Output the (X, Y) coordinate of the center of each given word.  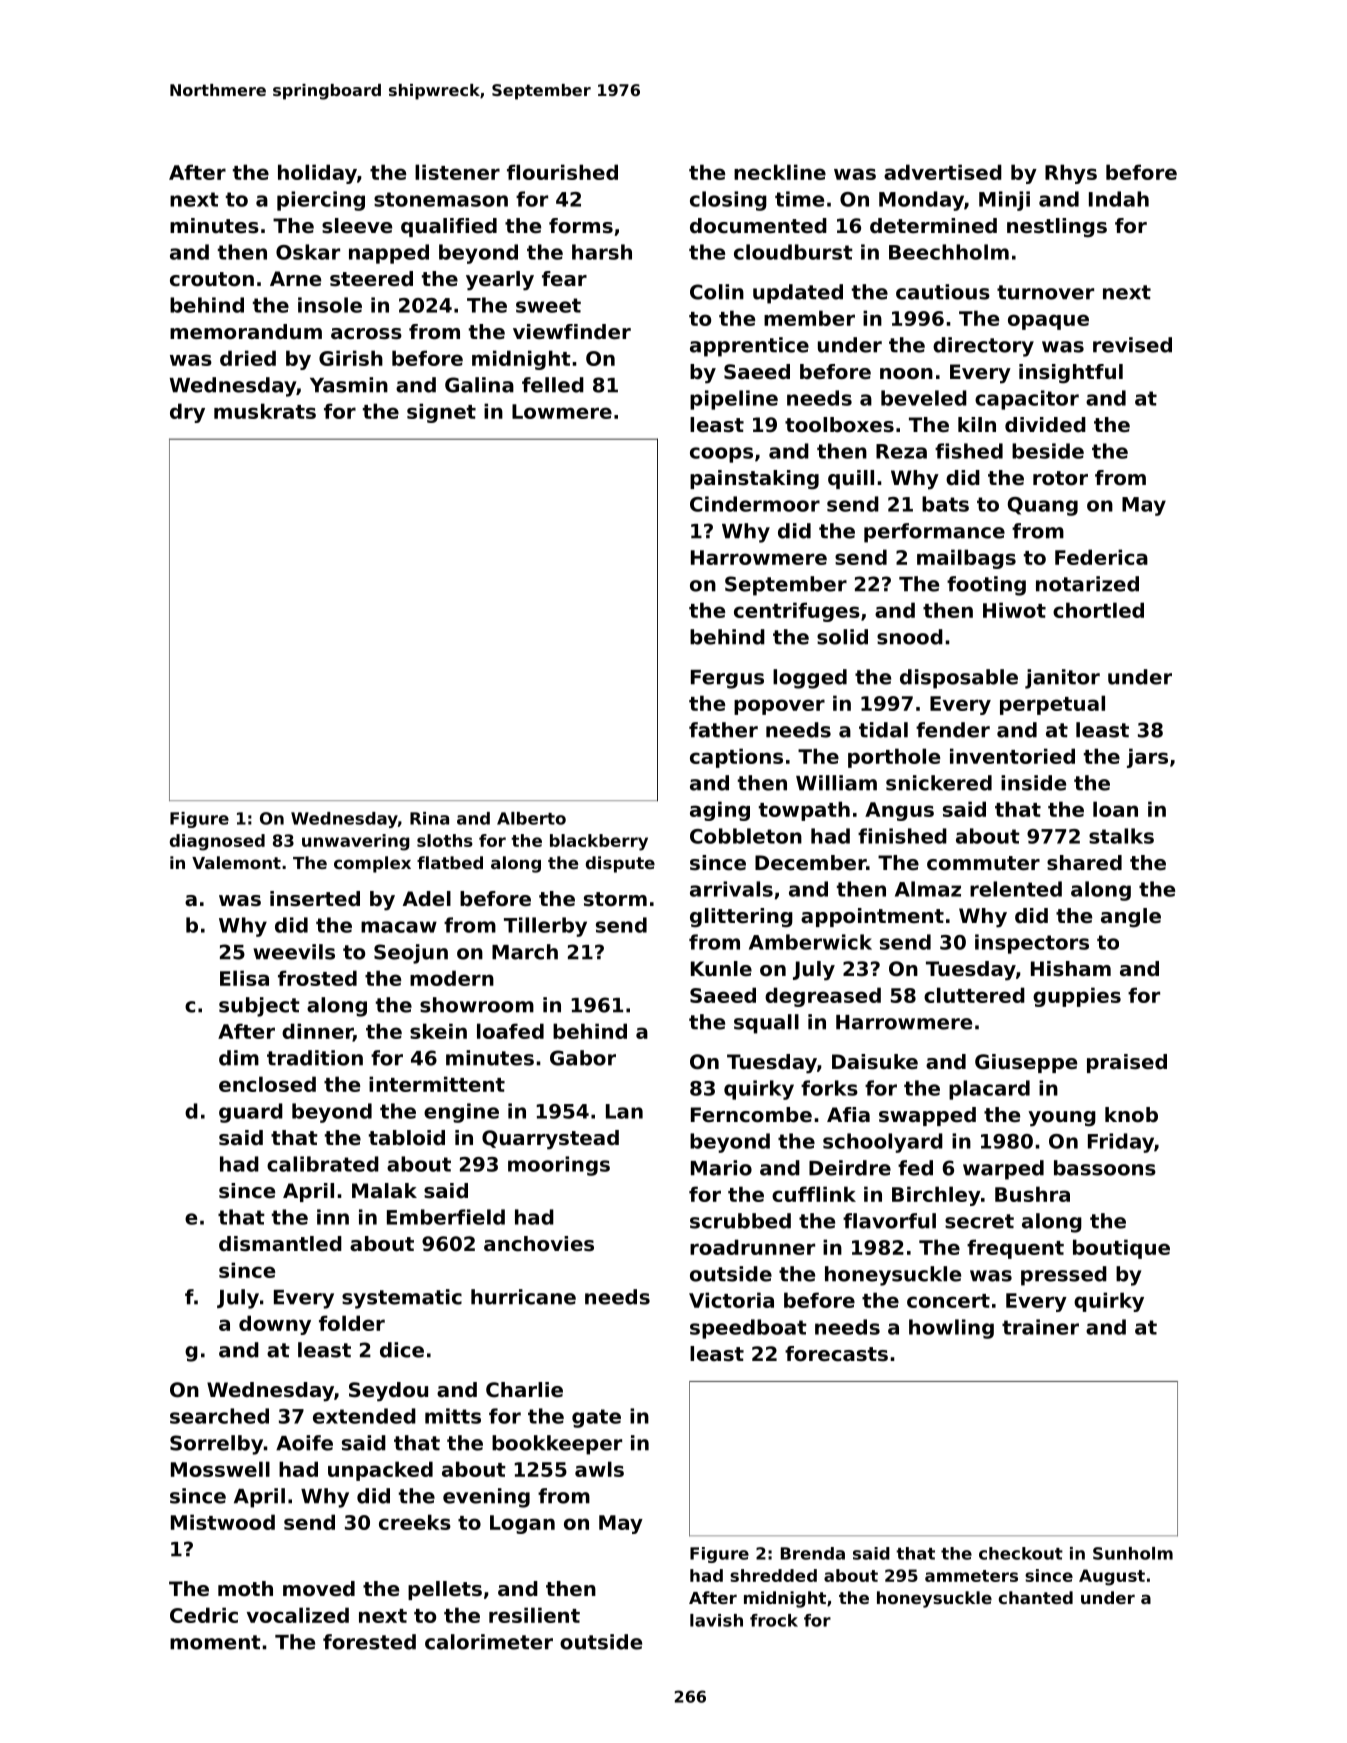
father (723, 730)
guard (251, 1113)
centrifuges (797, 612)
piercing (321, 201)
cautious (943, 292)
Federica (1101, 557)
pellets (445, 1590)
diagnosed (217, 842)
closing (728, 201)
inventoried (1012, 756)
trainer (1040, 1327)
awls (599, 1469)
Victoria (731, 1300)
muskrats (265, 411)
